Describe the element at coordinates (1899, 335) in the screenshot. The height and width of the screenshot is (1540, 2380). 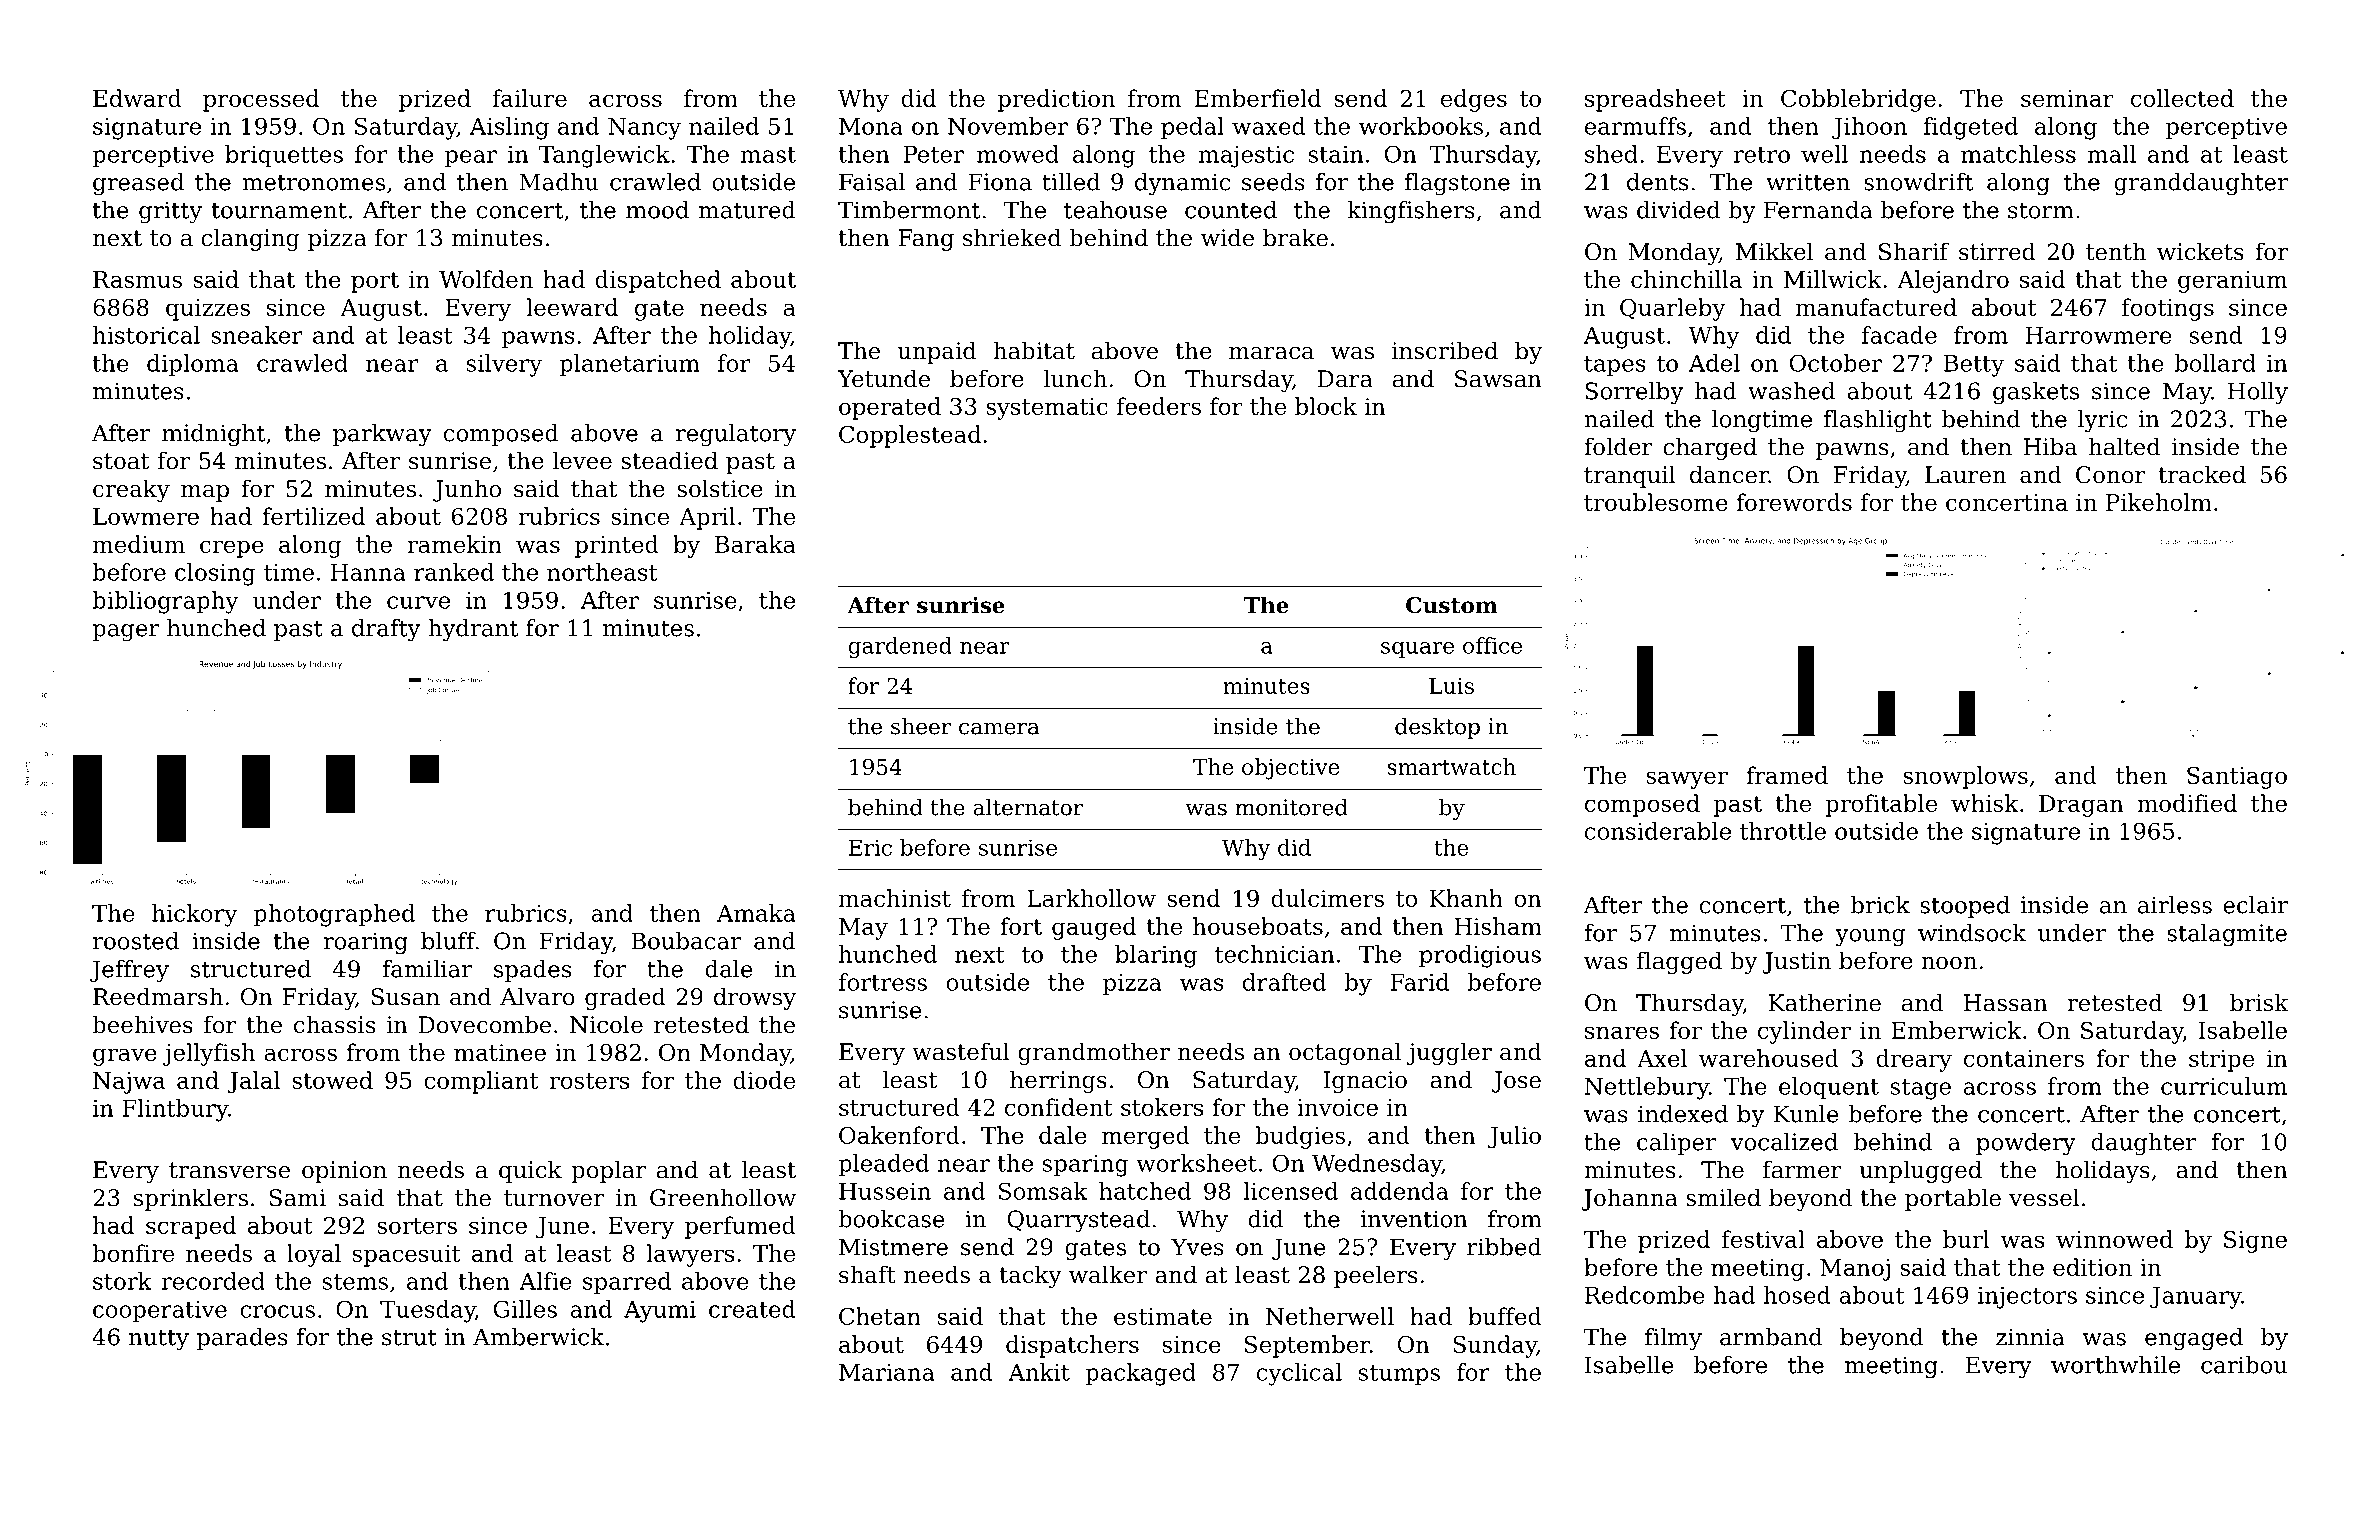
I see `facade` at that location.
